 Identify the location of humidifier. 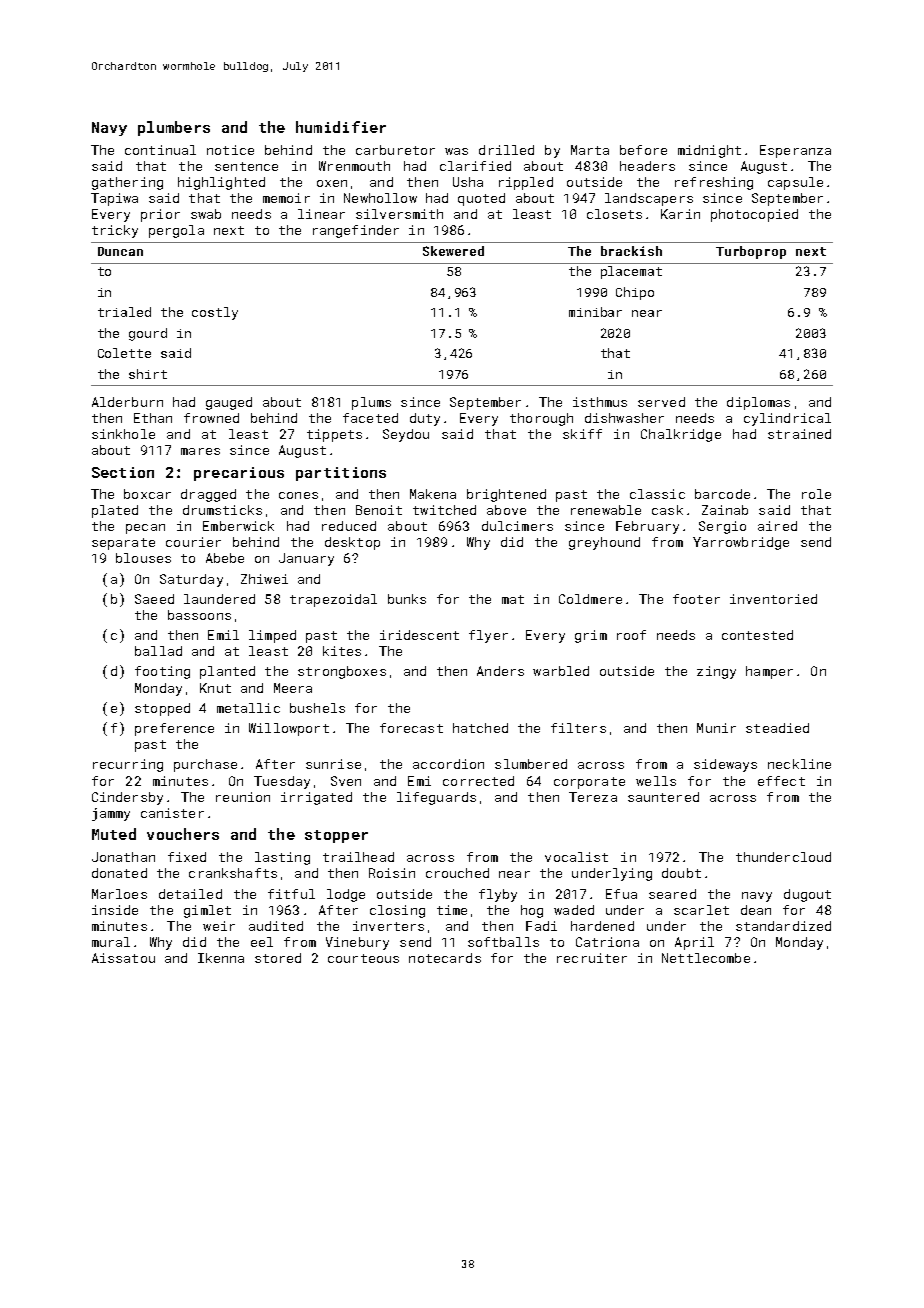
(341, 127).
